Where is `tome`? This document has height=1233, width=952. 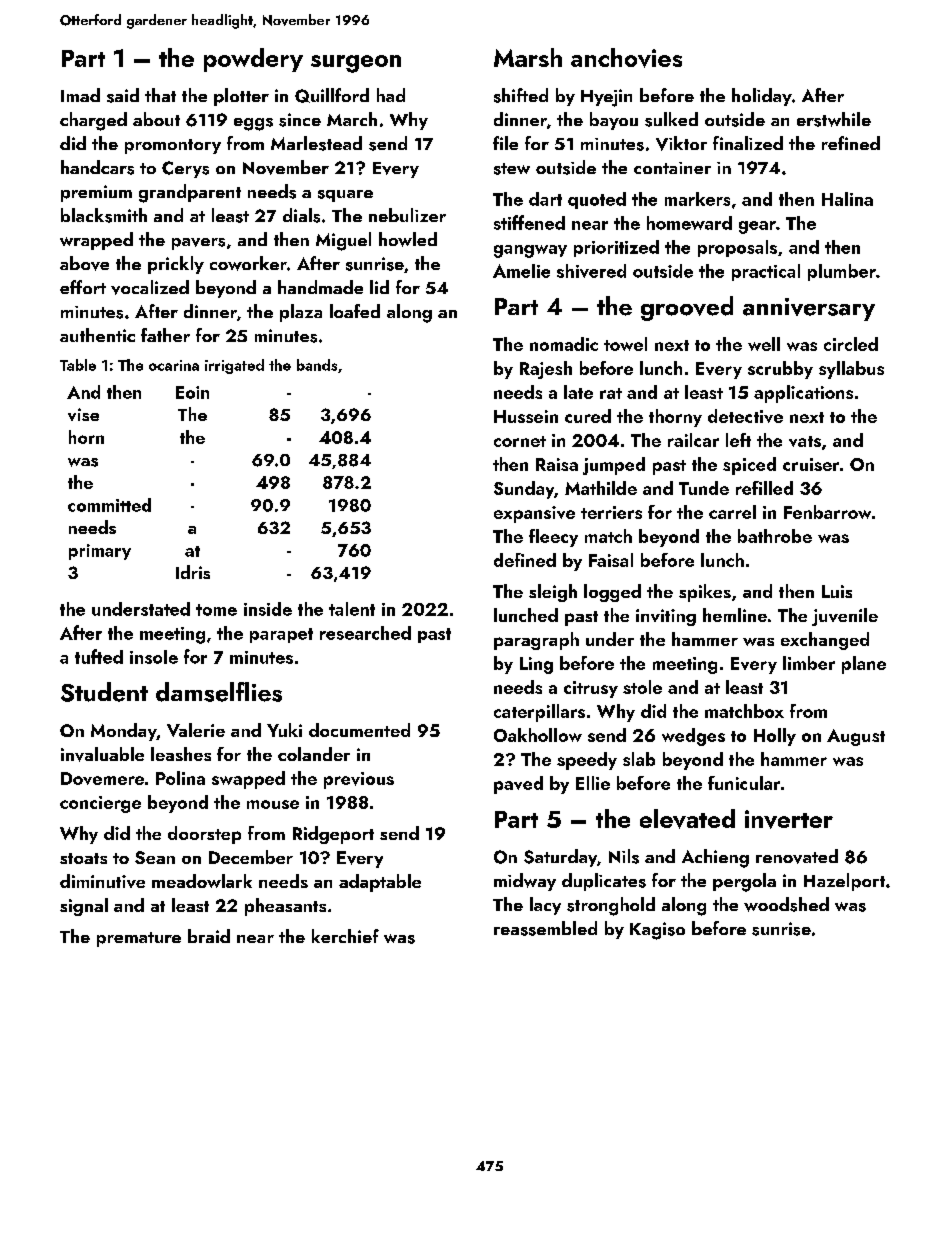
tome is located at coordinates (216, 610).
